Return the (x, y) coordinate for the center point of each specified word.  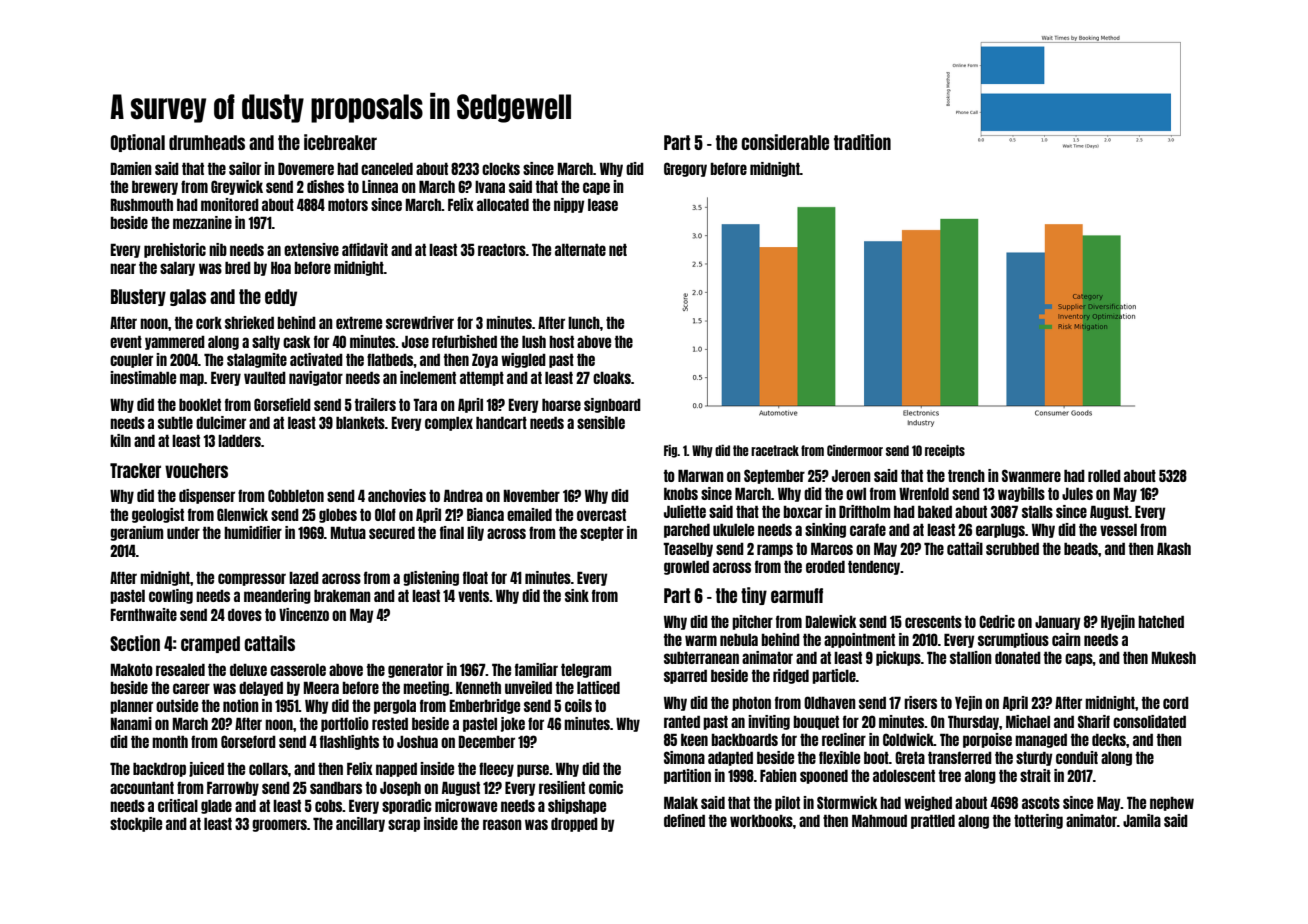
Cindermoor (855, 450)
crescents (933, 622)
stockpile (136, 824)
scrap (404, 825)
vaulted (265, 378)
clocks (501, 169)
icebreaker (340, 142)
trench (966, 475)
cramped (210, 644)
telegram (586, 671)
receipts (945, 451)
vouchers (196, 470)
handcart (501, 423)
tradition (862, 142)
